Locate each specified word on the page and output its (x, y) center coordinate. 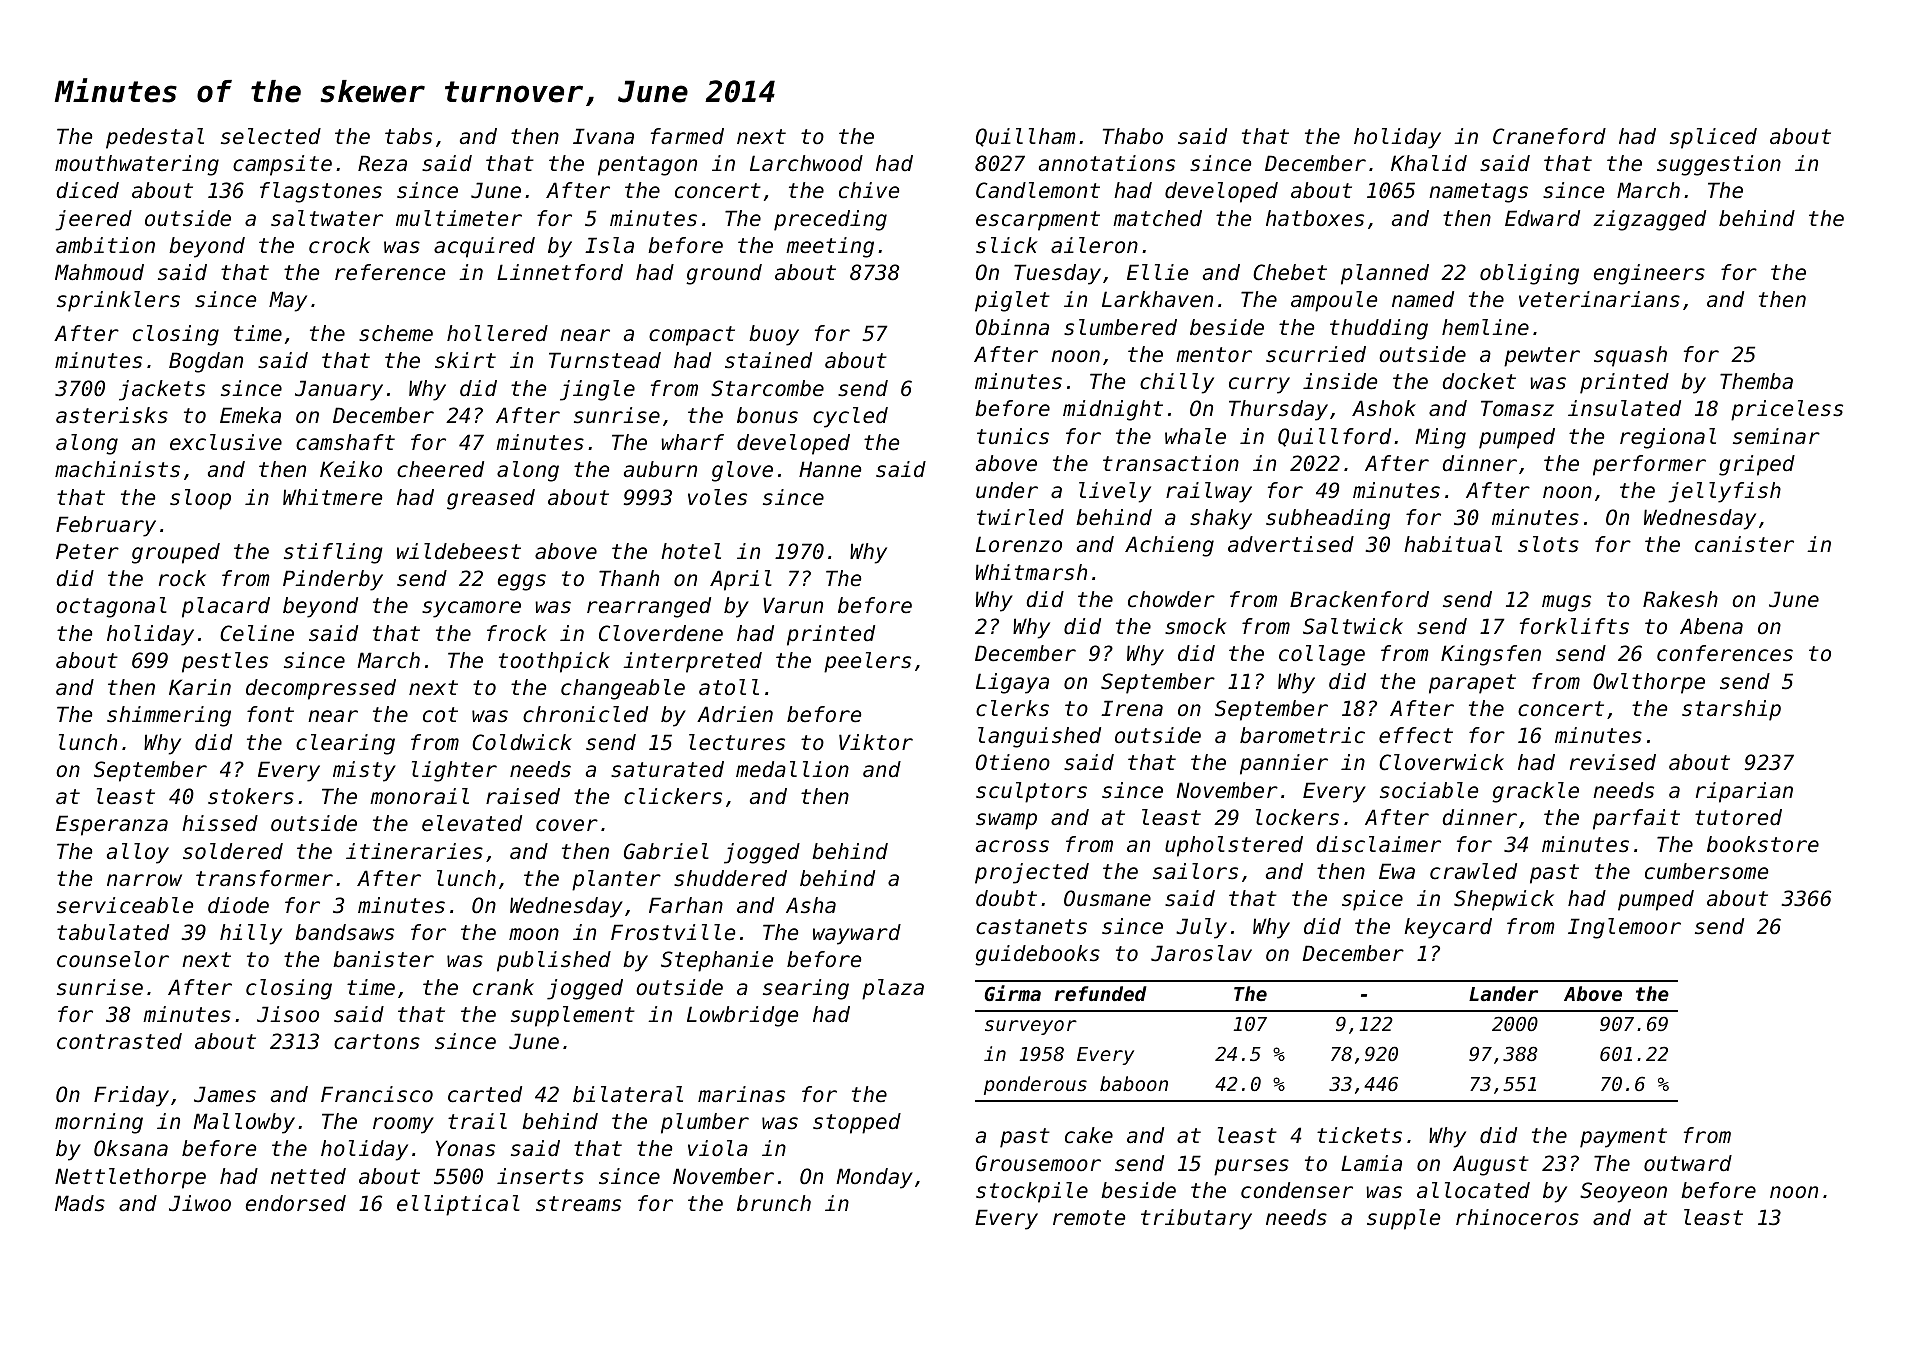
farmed (687, 136)
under (1007, 490)
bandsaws (344, 932)
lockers (1297, 817)
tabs (408, 136)
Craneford (1549, 136)
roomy (403, 1125)
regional (1668, 438)
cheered (440, 469)
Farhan (686, 905)
